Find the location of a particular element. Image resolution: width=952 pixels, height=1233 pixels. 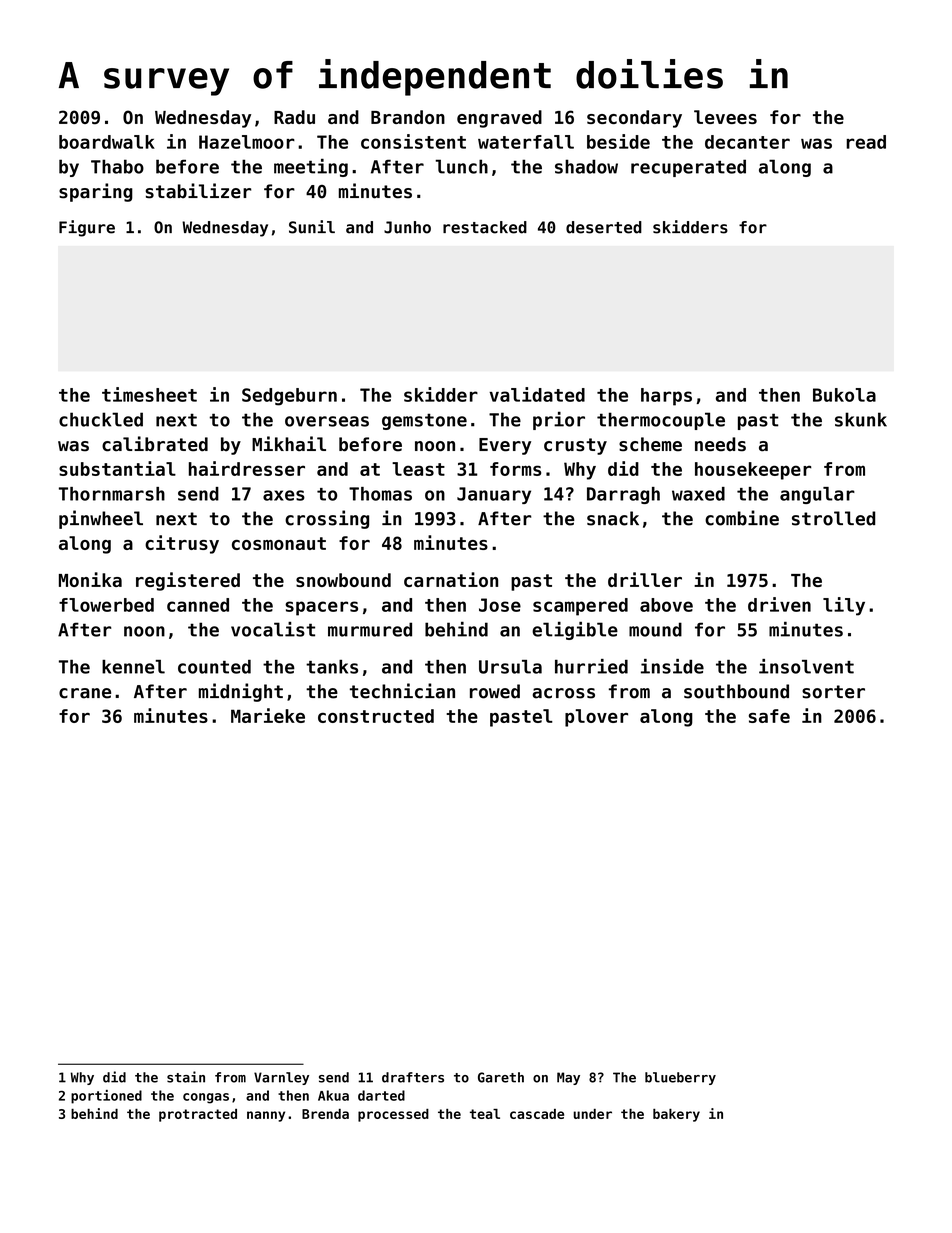

validated is located at coordinates (537, 394).
